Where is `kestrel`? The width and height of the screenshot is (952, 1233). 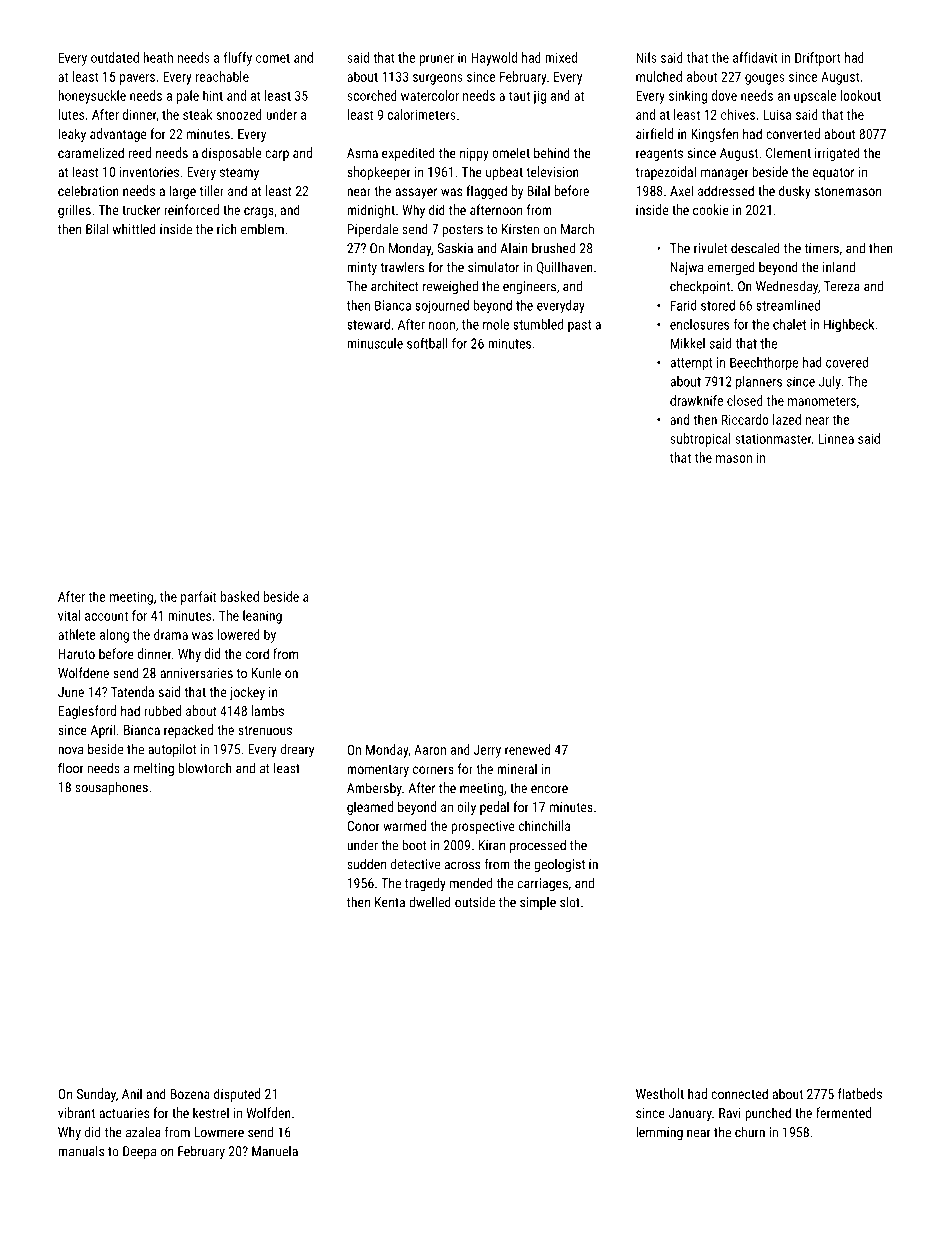 kestrel is located at coordinates (211, 1112).
